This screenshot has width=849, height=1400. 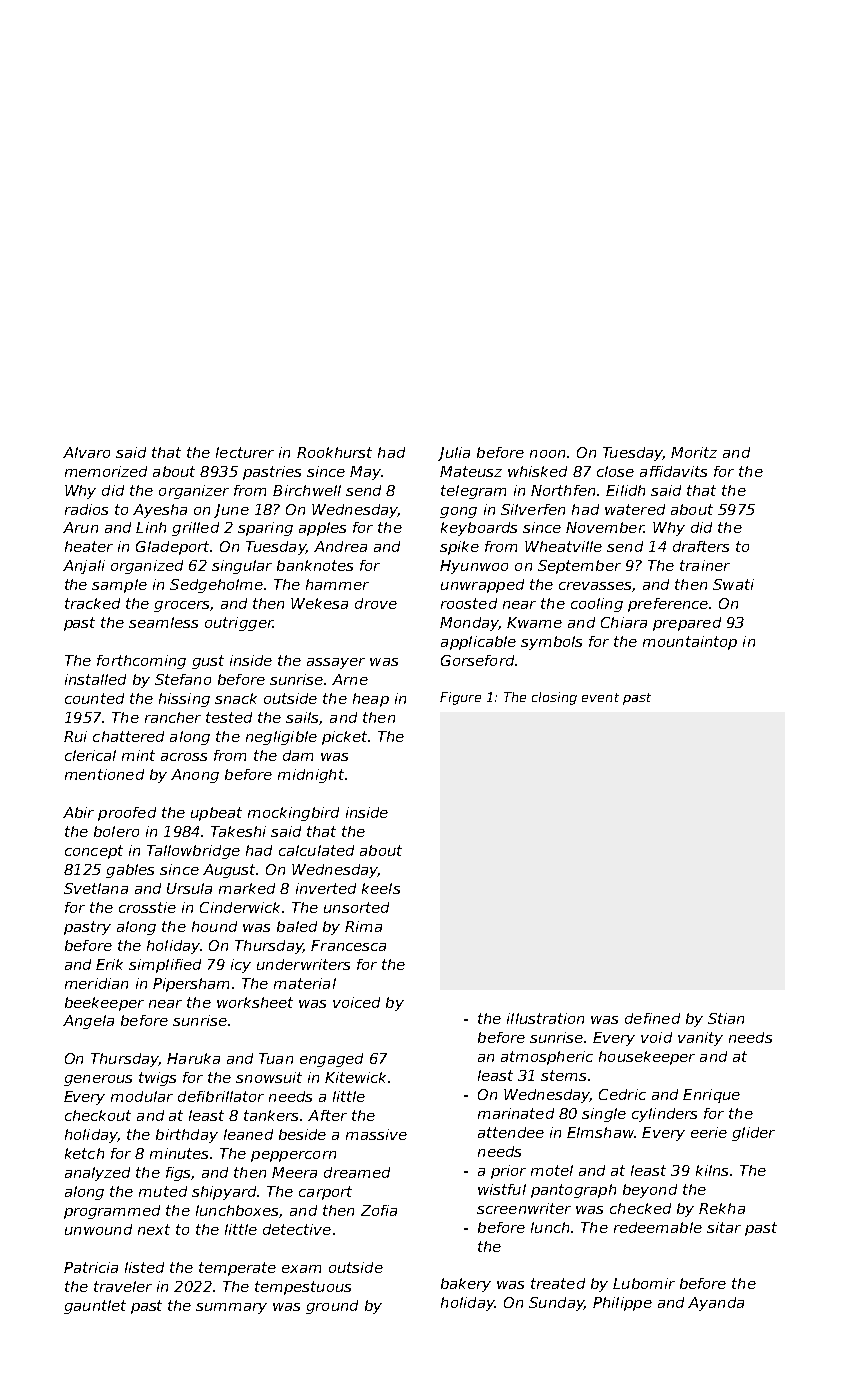 What do you see at coordinates (556, 1304) in the screenshot?
I see `Sunday` at bounding box center [556, 1304].
